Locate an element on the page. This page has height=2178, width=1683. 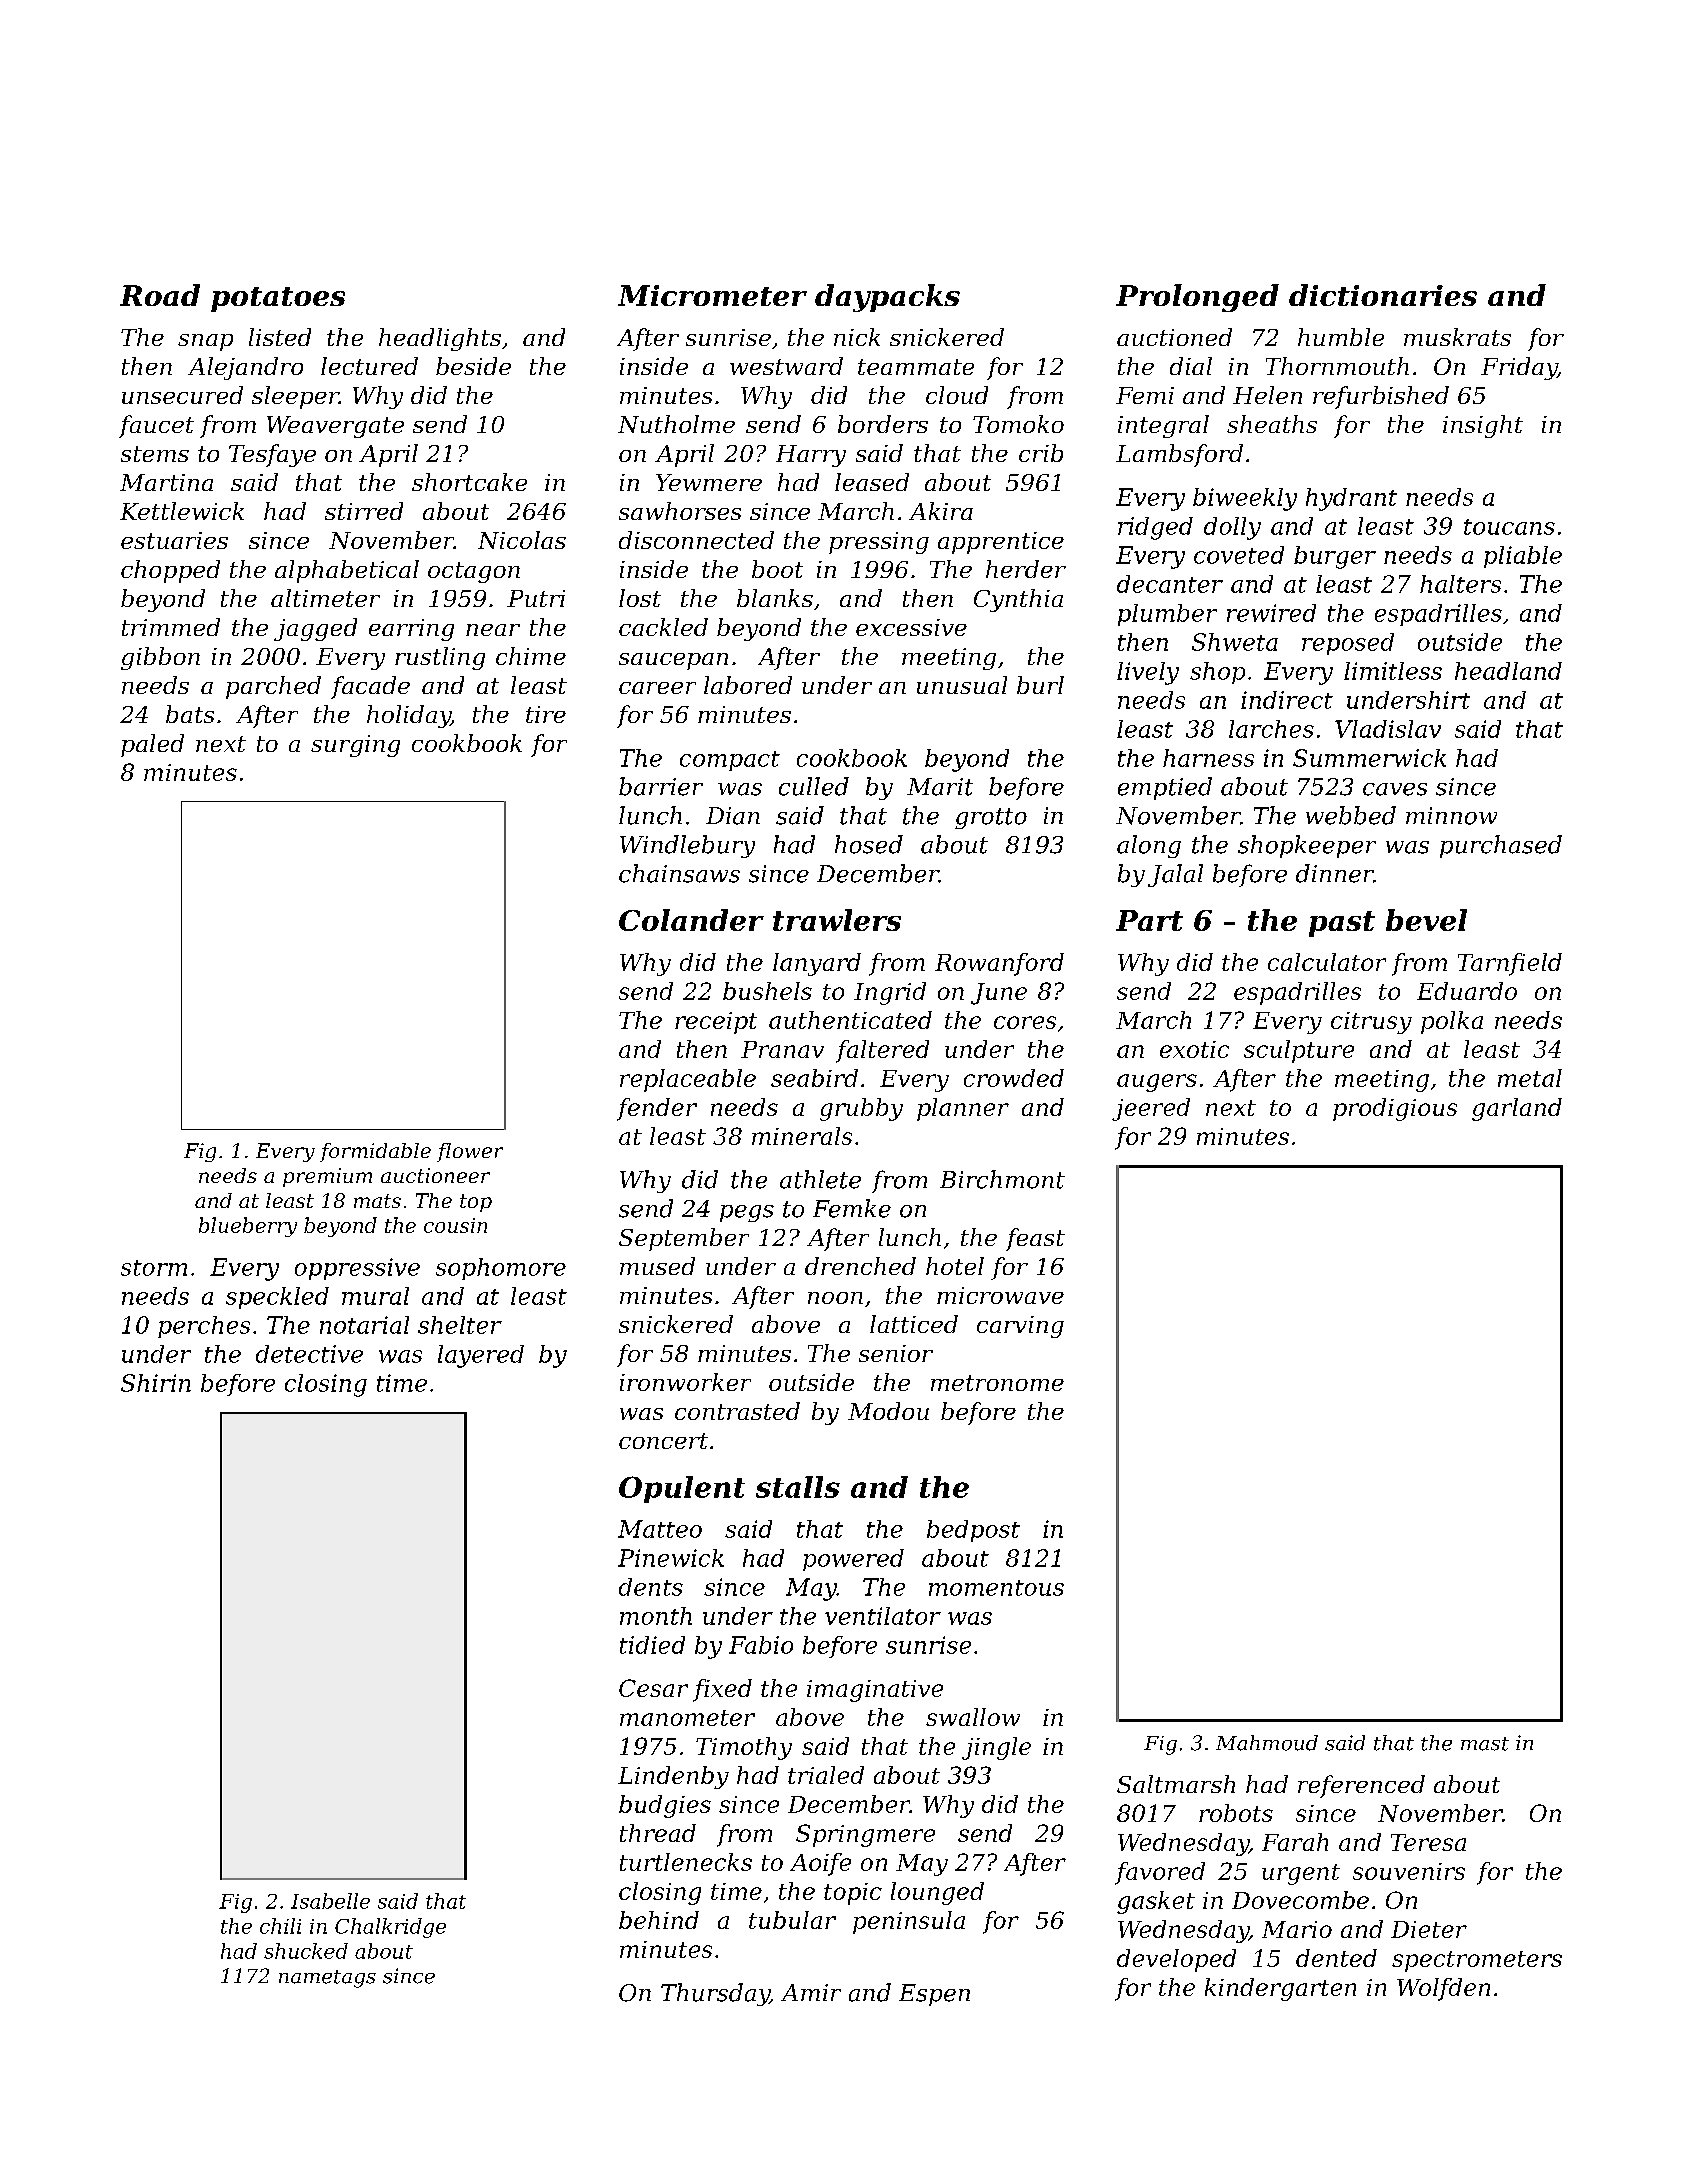
muskrats is located at coordinates (1457, 337).
